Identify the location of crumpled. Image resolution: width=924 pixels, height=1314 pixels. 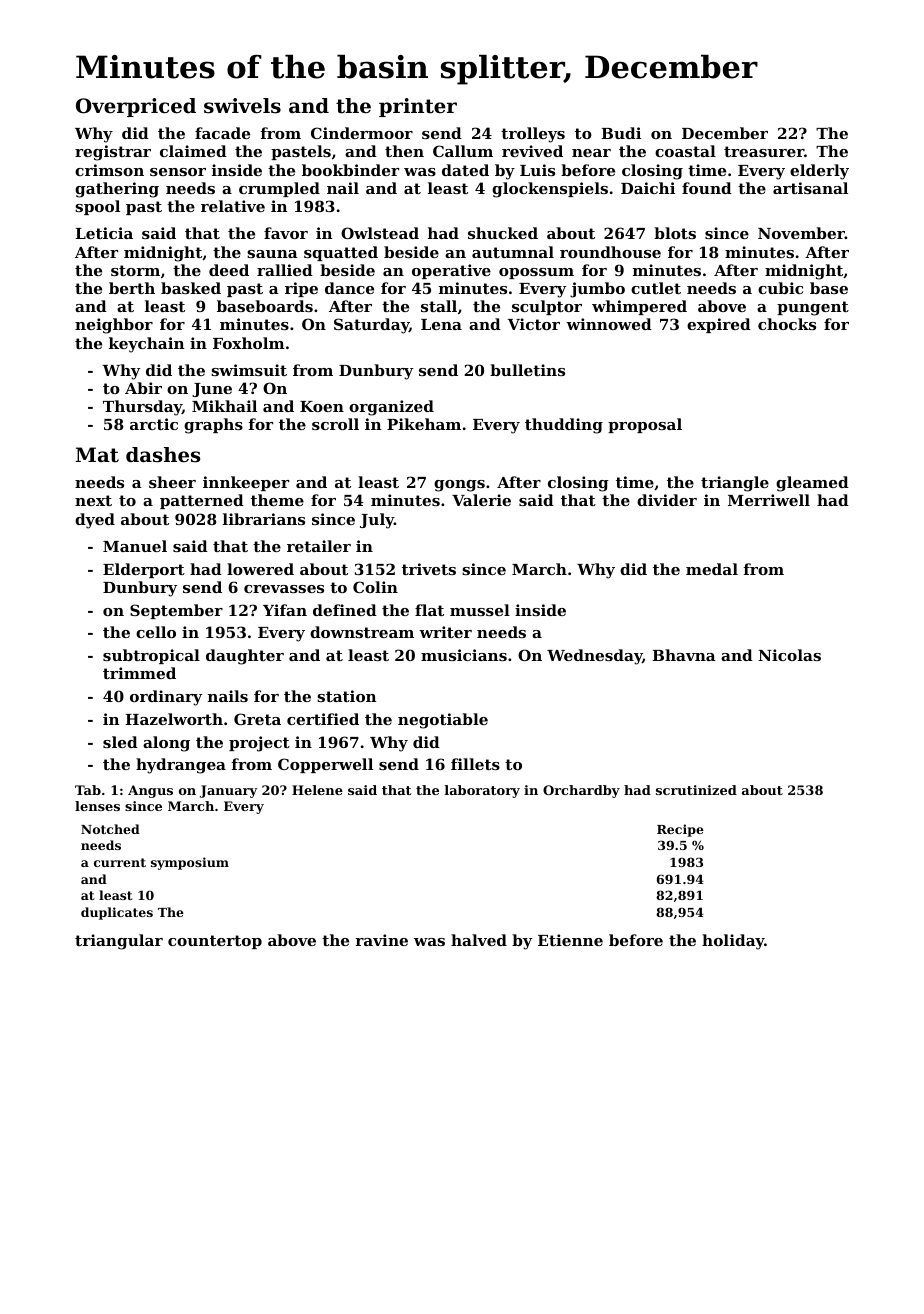
(279, 189).
